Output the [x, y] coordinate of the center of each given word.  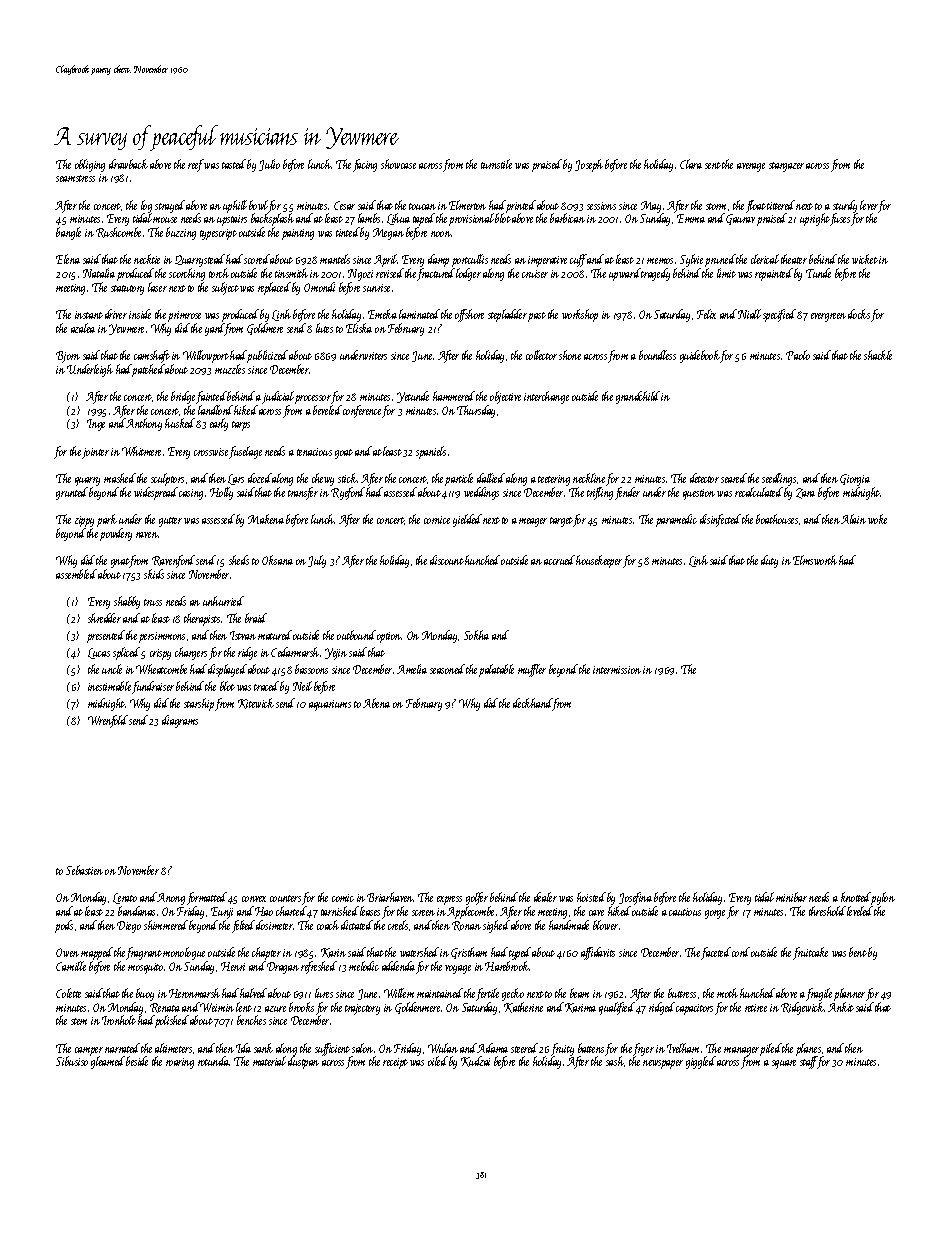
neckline [589, 478]
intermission [617, 670]
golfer [477, 898]
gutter [170, 522]
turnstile [496, 164]
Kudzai [475, 1061]
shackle [878, 355]
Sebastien [84, 870]
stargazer [786, 167]
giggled [701, 1062]
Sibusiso [72, 1061]
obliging [90, 165]
